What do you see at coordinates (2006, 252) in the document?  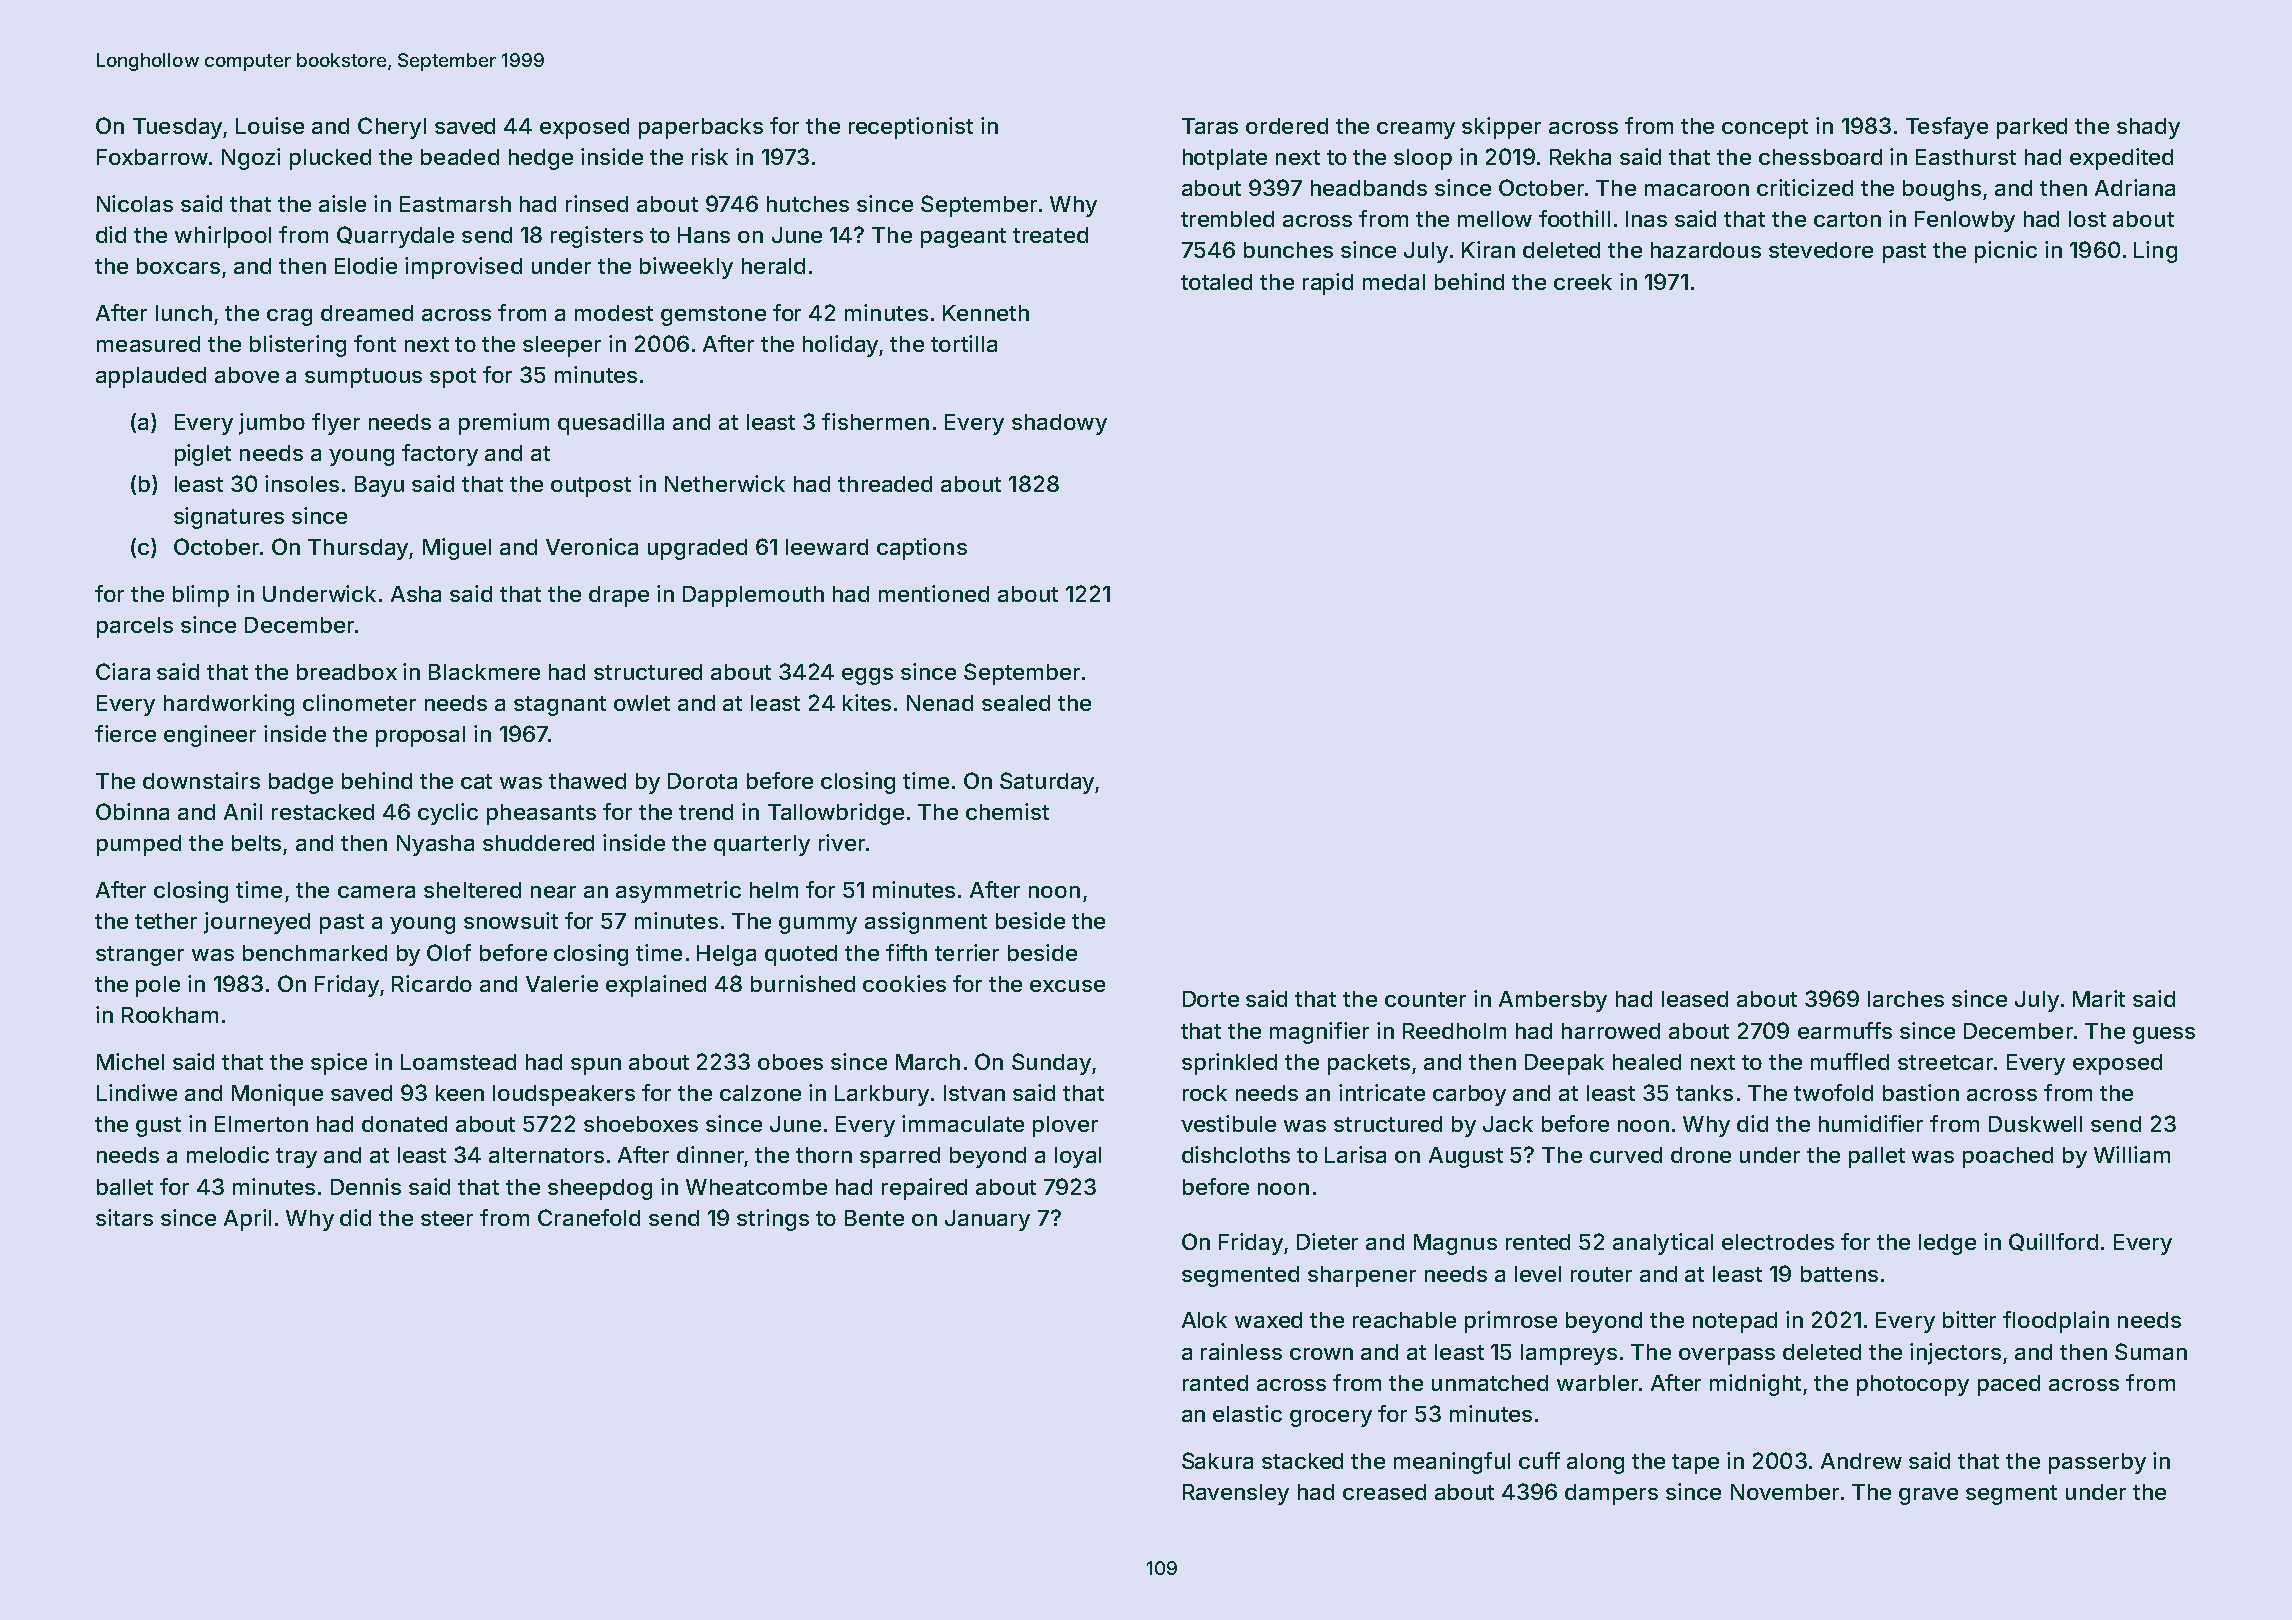 I see `picnic` at bounding box center [2006, 252].
